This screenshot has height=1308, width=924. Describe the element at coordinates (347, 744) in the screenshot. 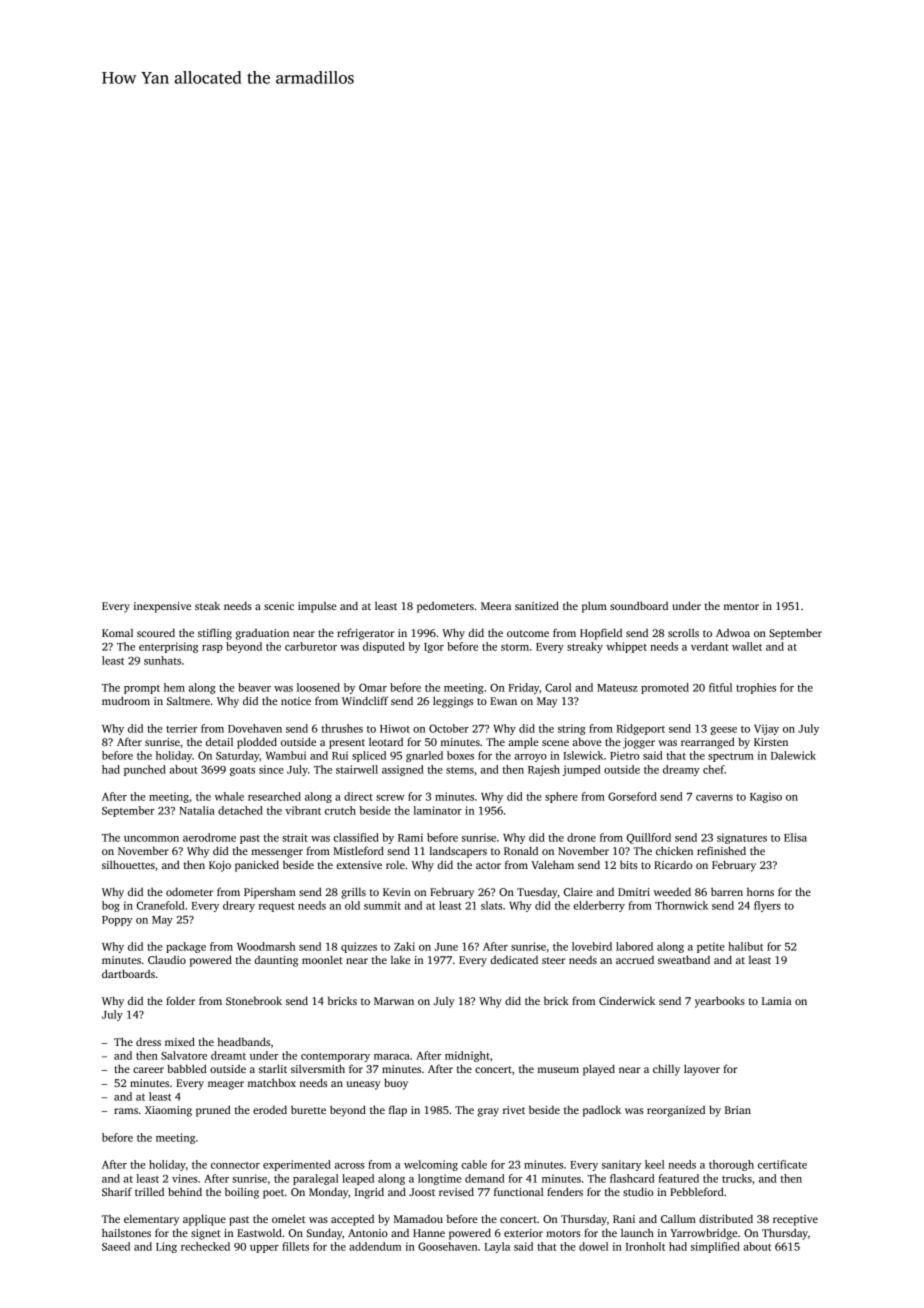

I see `present` at that location.
